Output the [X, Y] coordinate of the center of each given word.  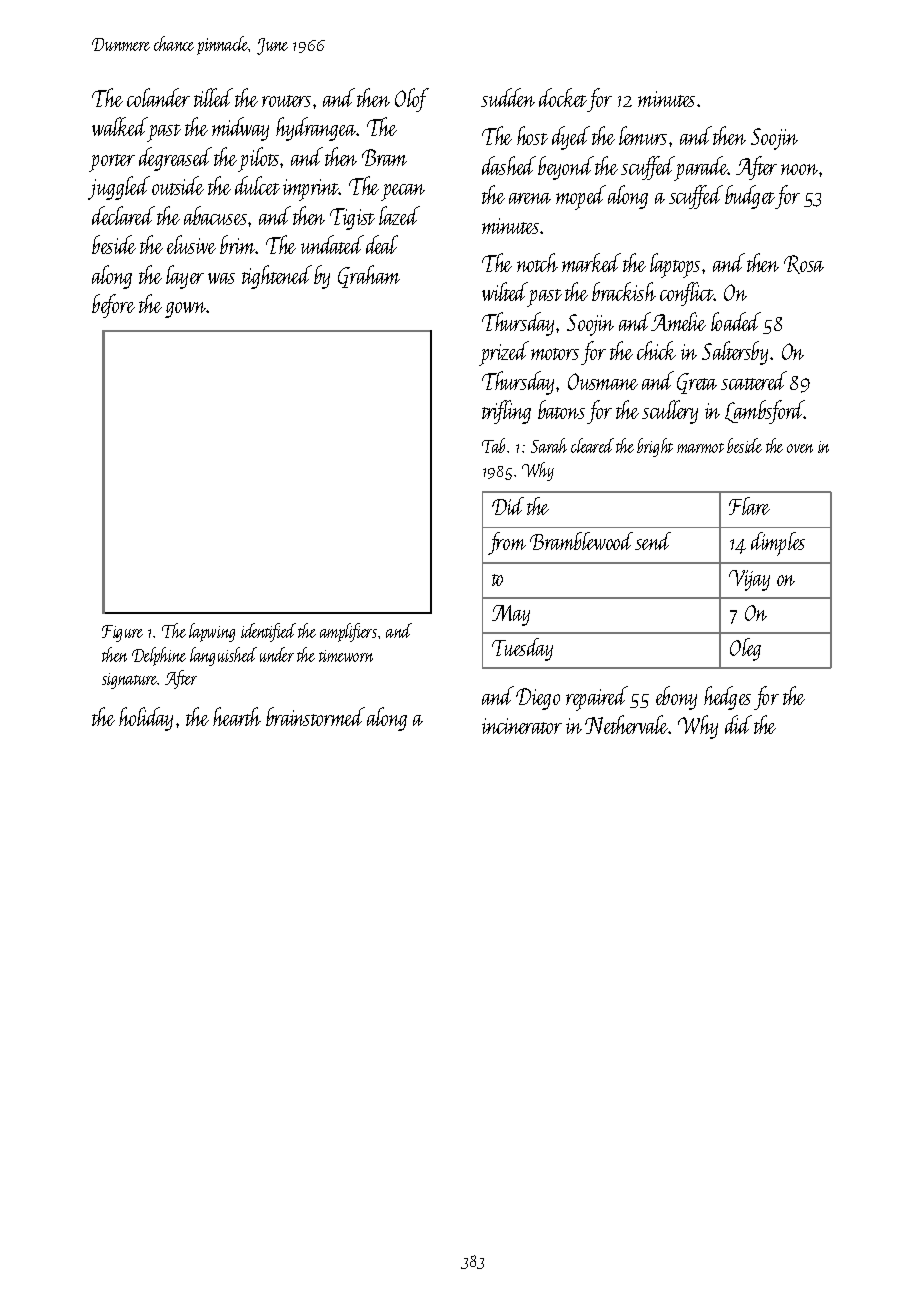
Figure [122, 633]
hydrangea [316, 129]
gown [186, 310]
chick [656, 350]
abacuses [215, 215]
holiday [146, 719]
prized [504, 353]
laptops [675, 265]
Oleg [745, 649]
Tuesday [522, 649]
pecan [403, 192]
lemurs [643, 135]
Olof [412, 100]
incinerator [522, 726]
